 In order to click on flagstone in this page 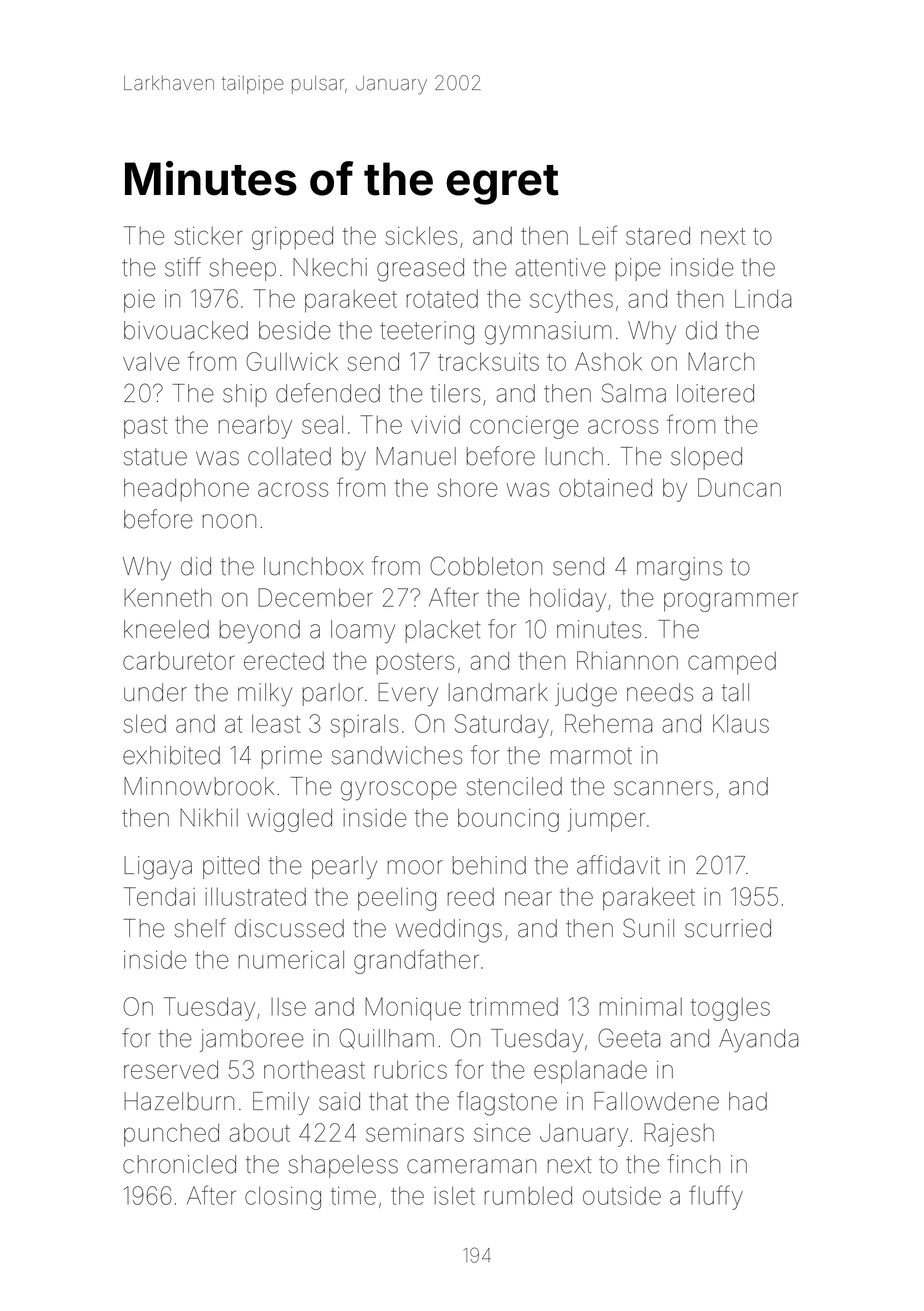, I will do `click(507, 1103)`.
